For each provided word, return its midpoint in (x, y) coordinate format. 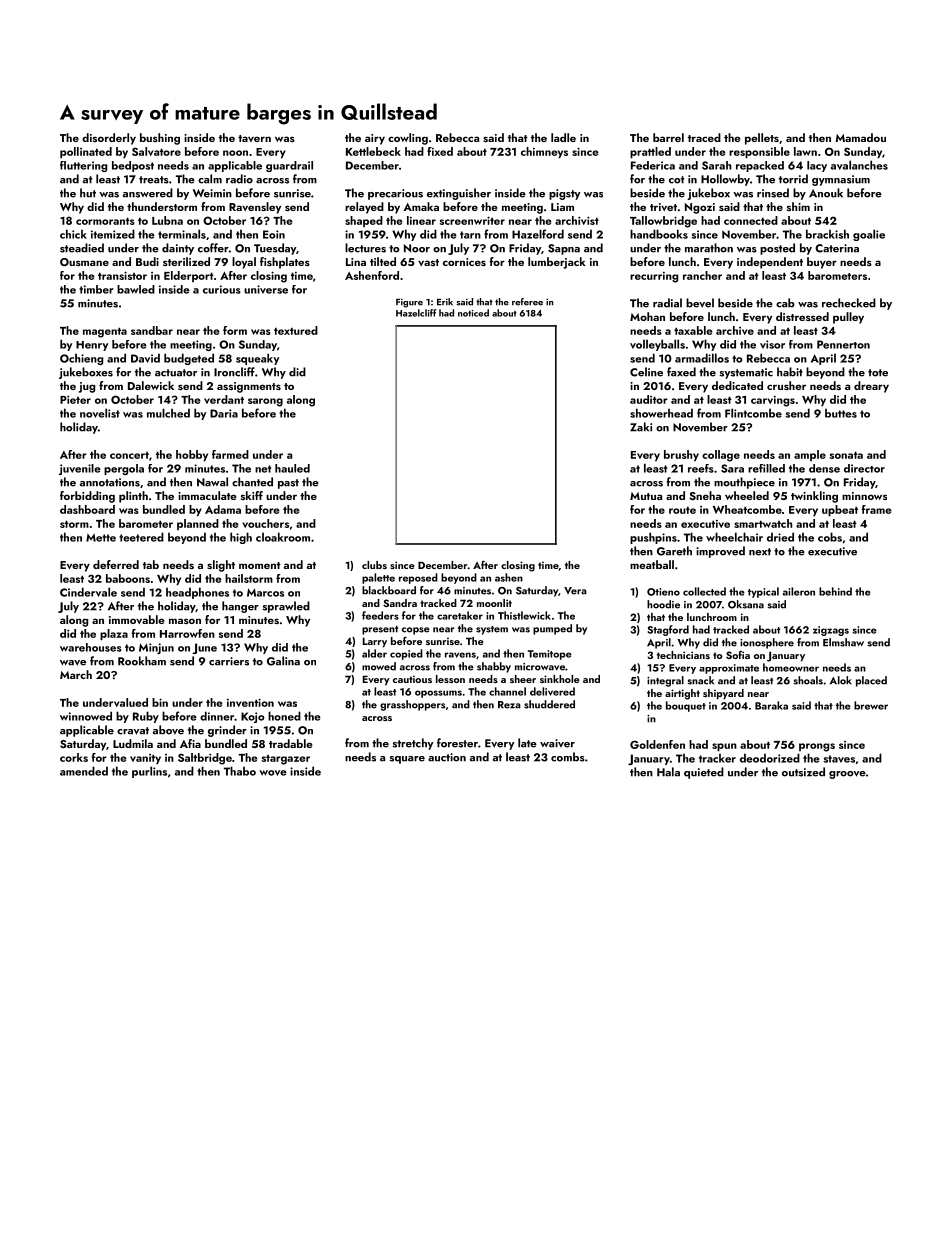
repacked (760, 166)
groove (847, 775)
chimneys (544, 152)
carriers (229, 661)
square (407, 760)
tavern (254, 138)
